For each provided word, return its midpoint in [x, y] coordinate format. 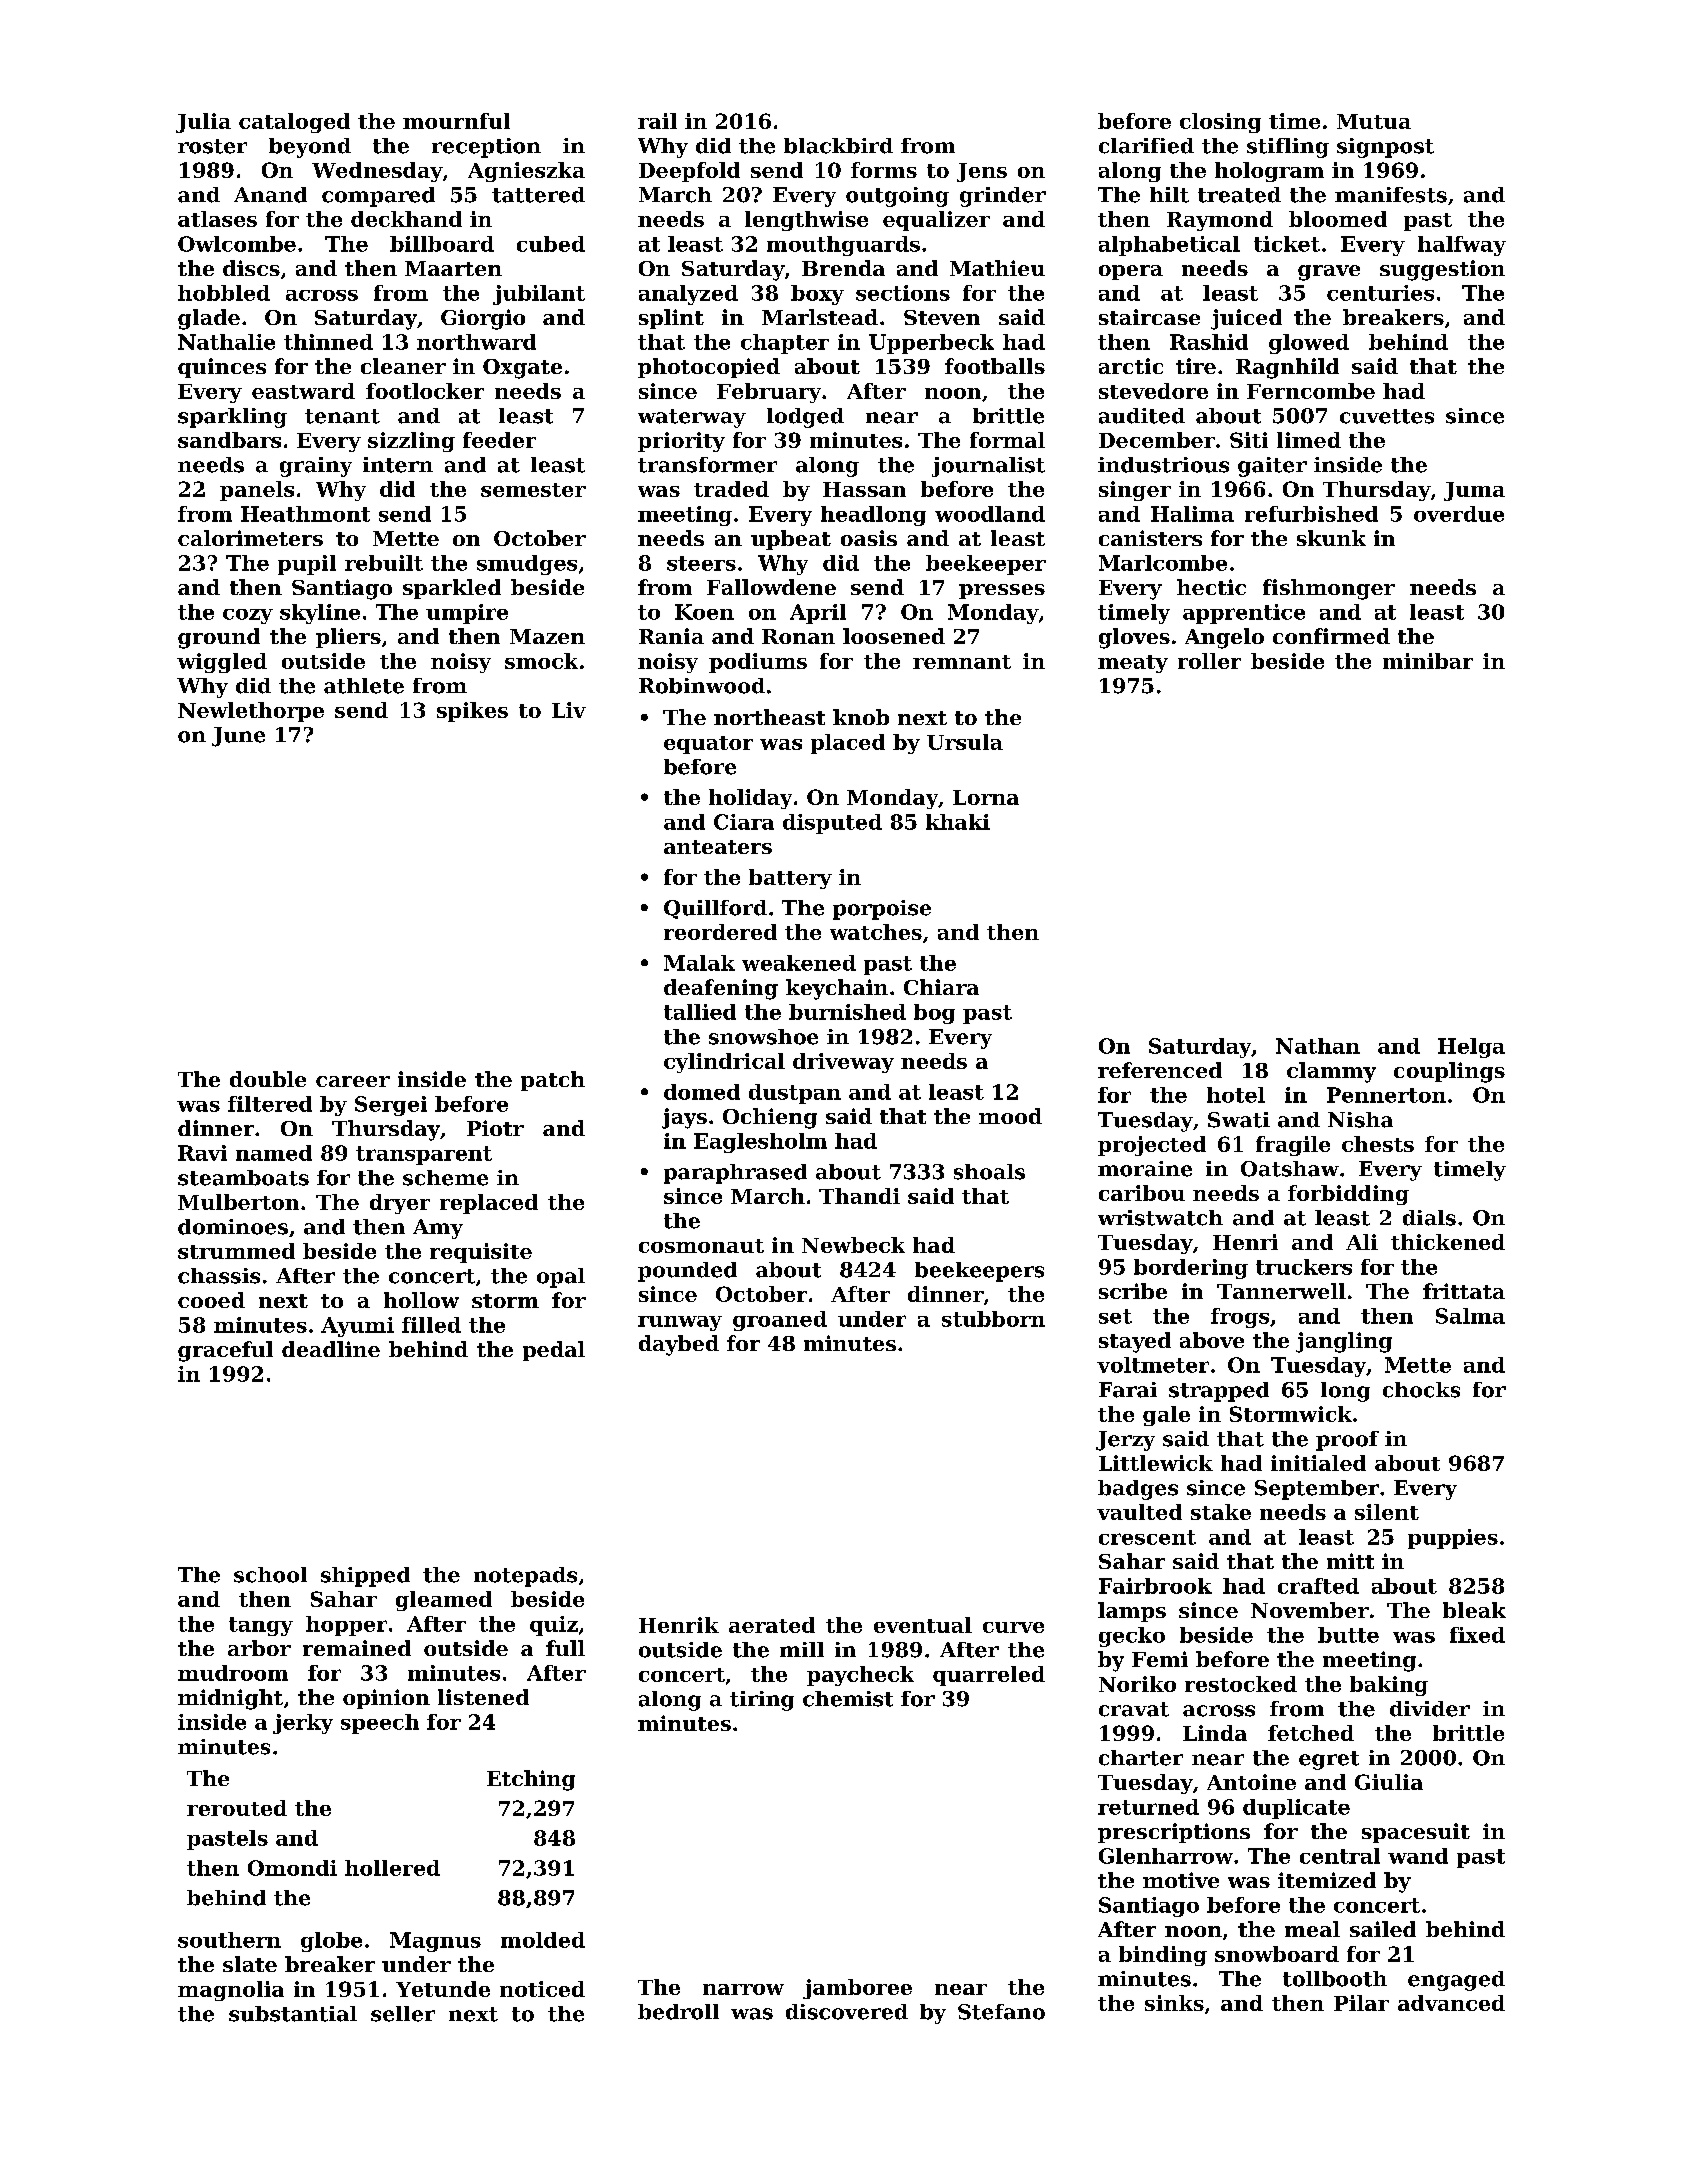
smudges [527, 565]
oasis [869, 538]
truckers [1304, 1267]
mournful [456, 121]
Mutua [1374, 121]
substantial [293, 2014]
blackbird [838, 146]
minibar [1428, 661]
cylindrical [724, 1063]
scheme [445, 1178]
